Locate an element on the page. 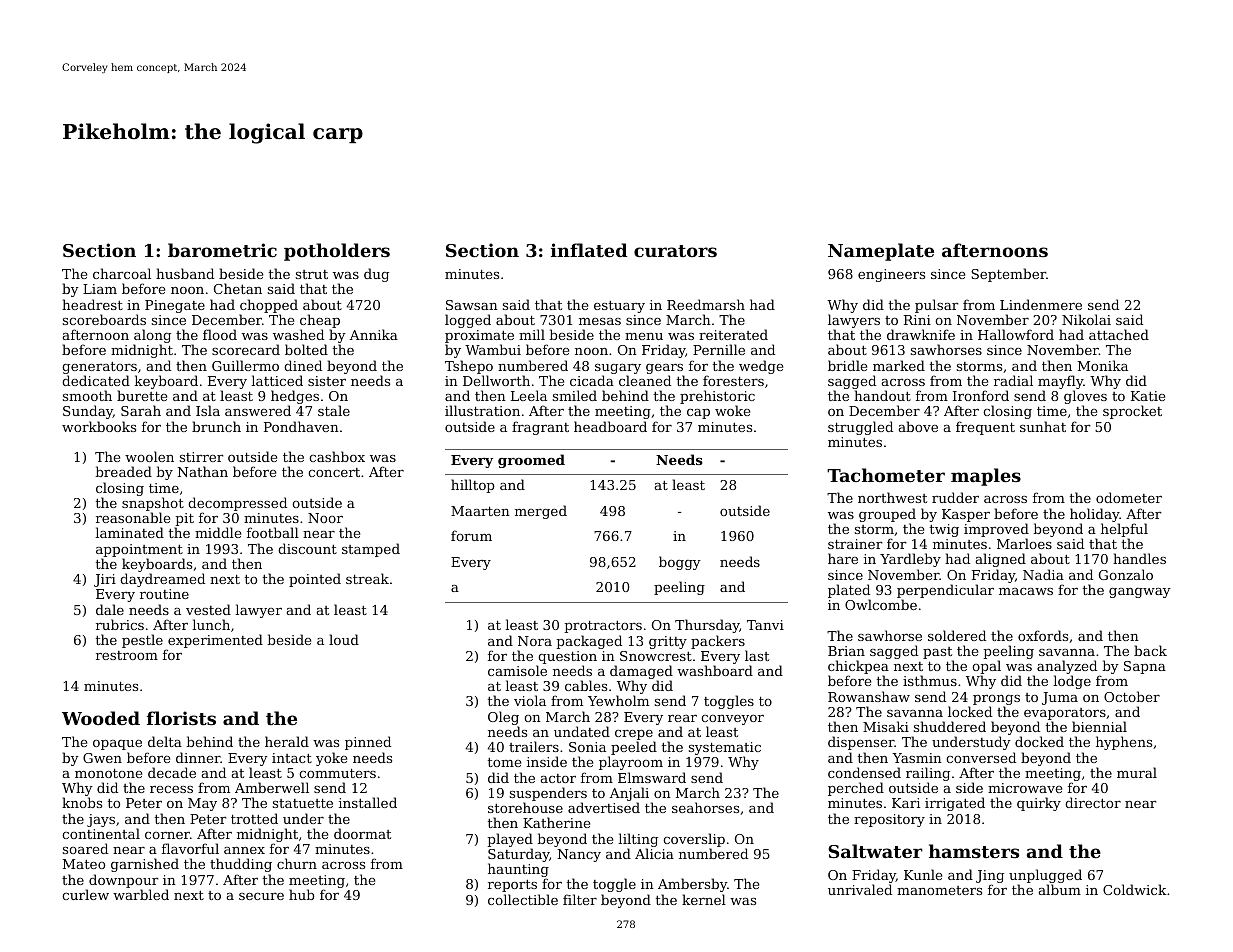  along is located at coordinates (152, 337).
